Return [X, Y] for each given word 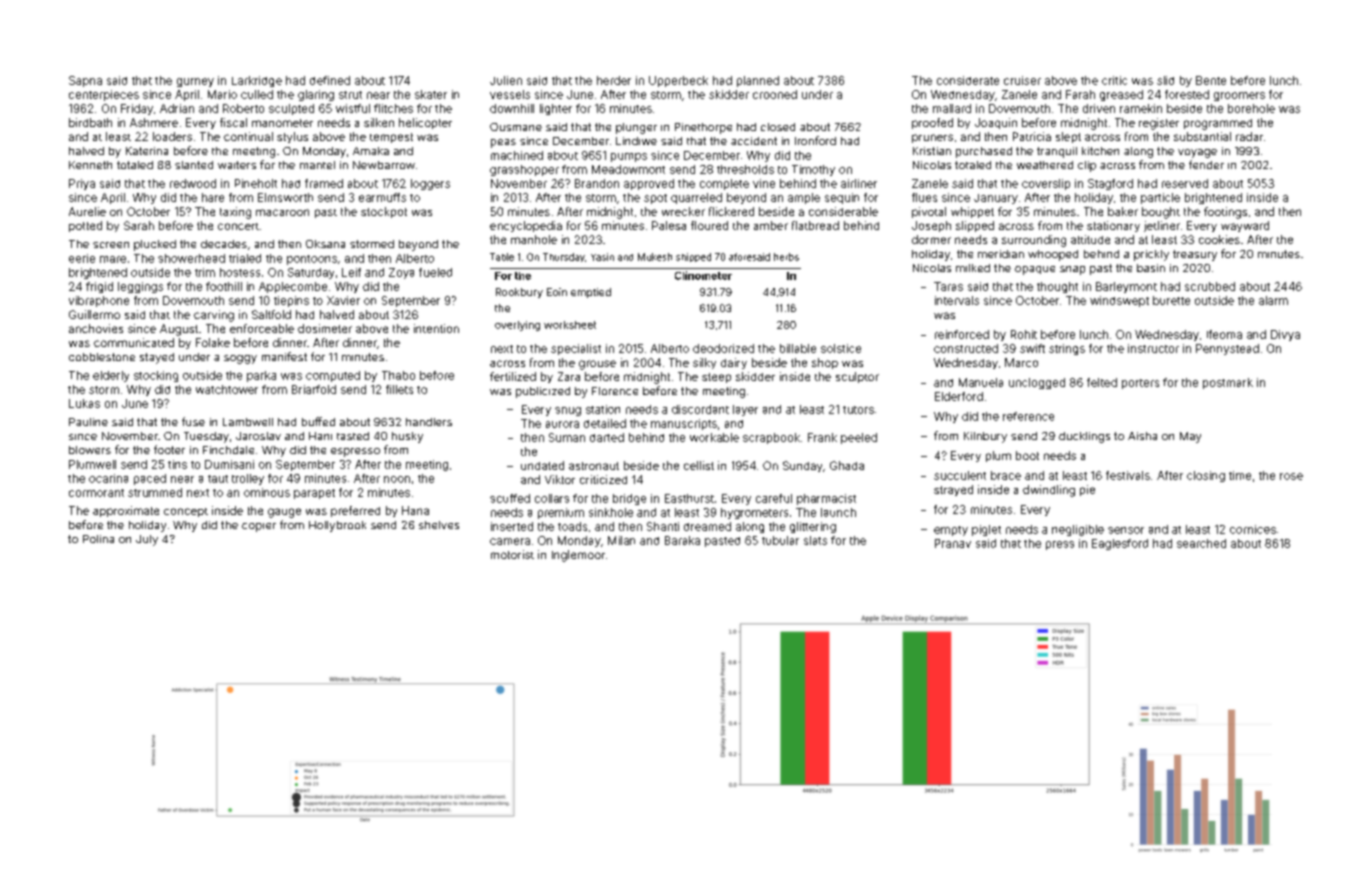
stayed [157, 358]
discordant [700, 409]
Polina [98, 539]
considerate [968, 80]
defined [330, 80]
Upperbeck [678, 81]
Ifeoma [1224, 334]
